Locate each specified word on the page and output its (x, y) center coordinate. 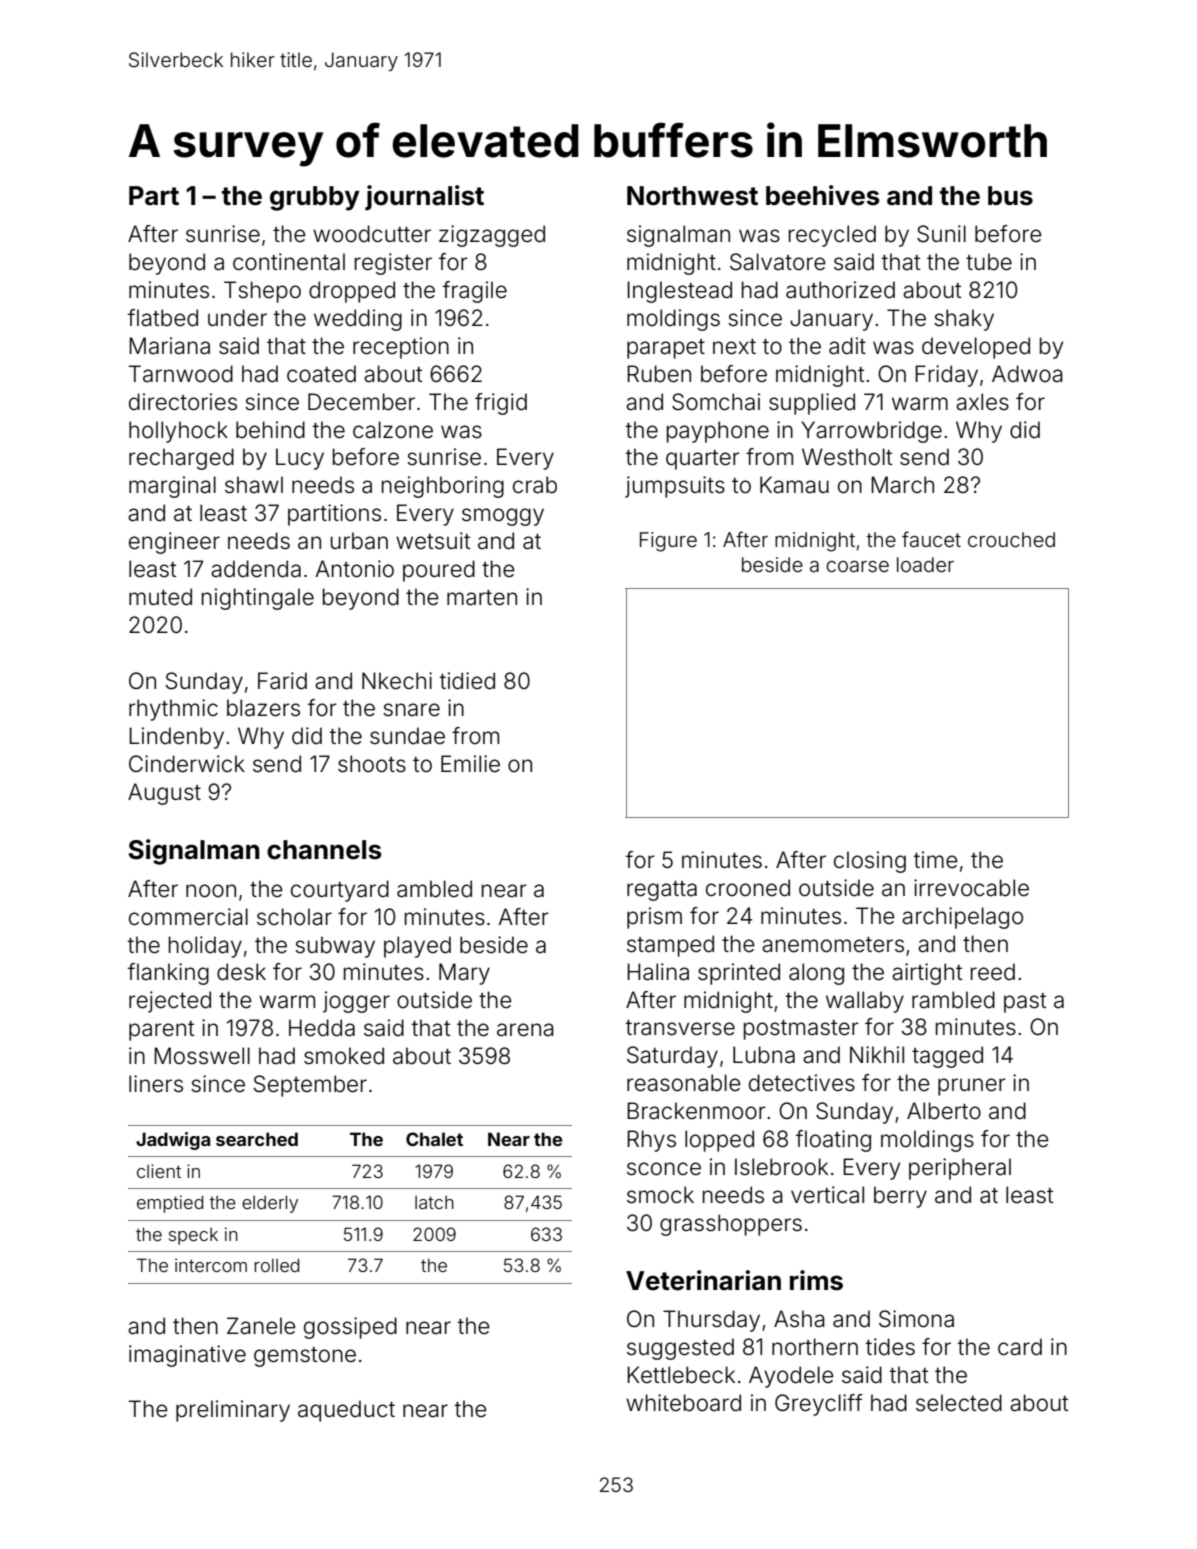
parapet (666, 349)
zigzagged (492, 236)
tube (989, 262)
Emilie (470, 764)
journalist (424, 198)
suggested (680, 1349)
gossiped (350, 1328)
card (1020, 1347)
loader (925, 564)
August (164, 794)
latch (434, 1202)
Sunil (941, 234)
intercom (211, 1265)
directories (183, 402)
